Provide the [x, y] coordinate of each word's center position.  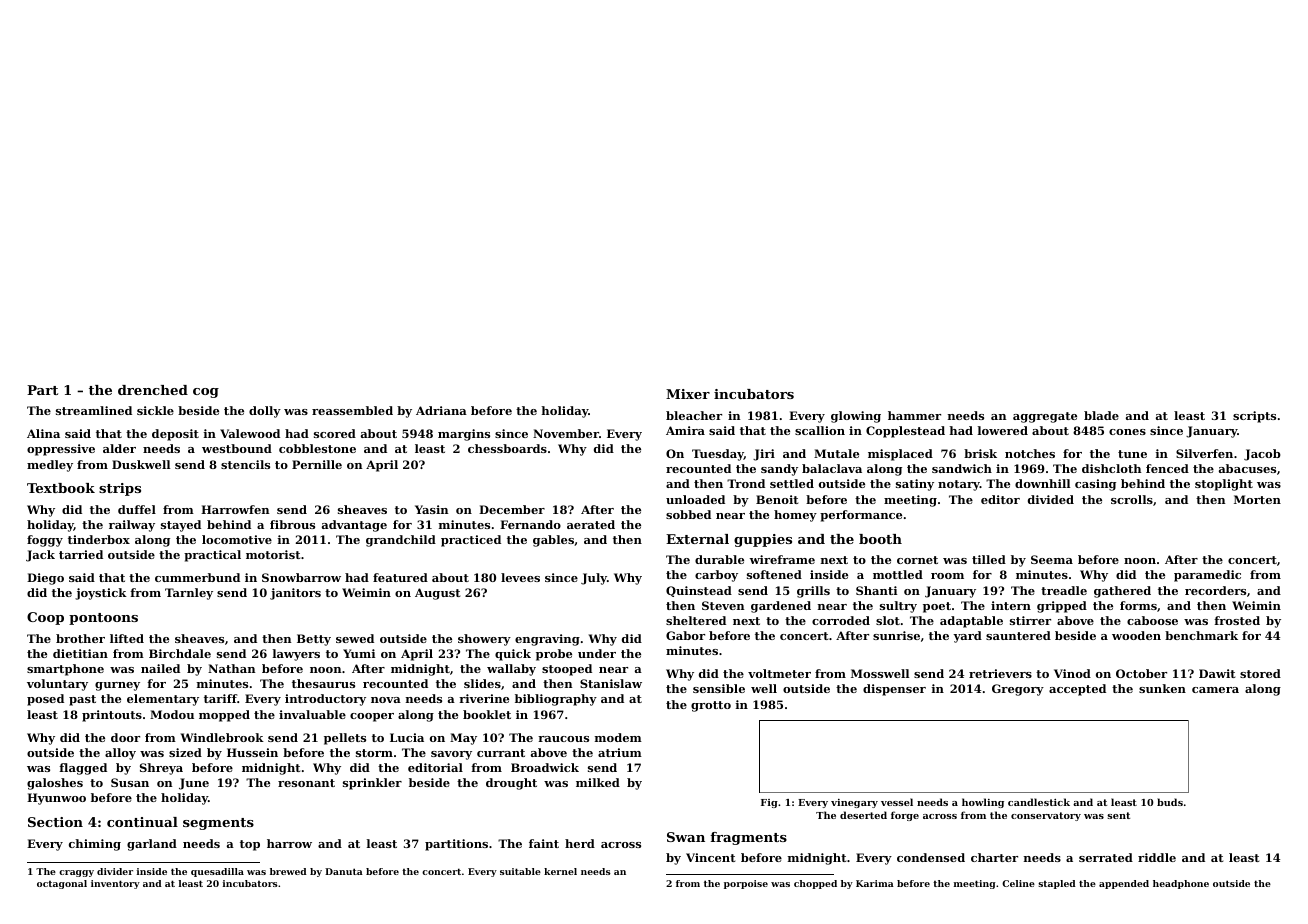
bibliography [556, 700]
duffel [137, 509]
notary [959, 485]
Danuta [344, 871]
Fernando [530, 524]
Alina [43, 433]
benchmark [1201, 635]
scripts [1254, 417]
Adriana [441, 410]
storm [374, 753]
